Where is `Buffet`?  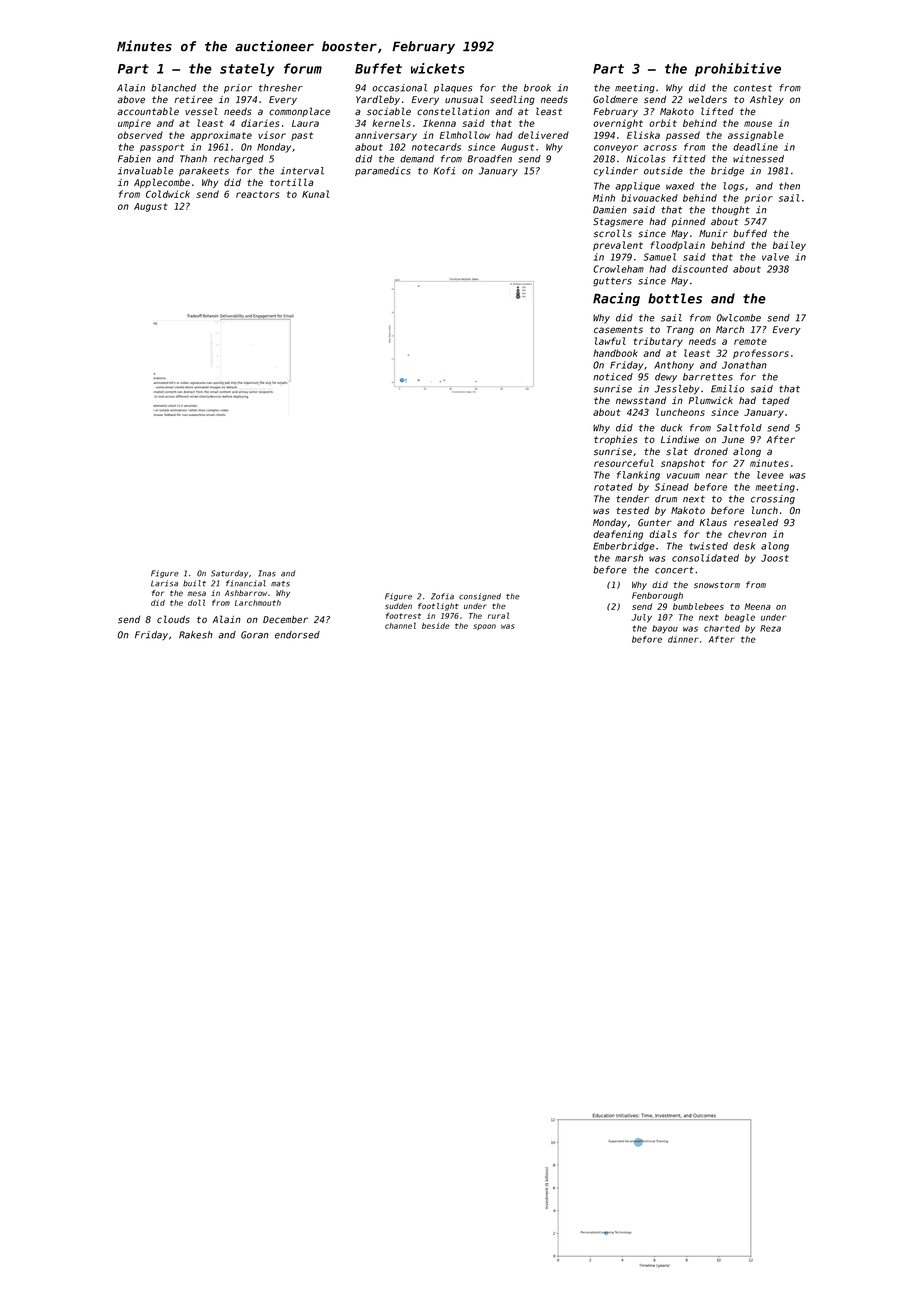 Buffet is located at coordinates (378, 68).
